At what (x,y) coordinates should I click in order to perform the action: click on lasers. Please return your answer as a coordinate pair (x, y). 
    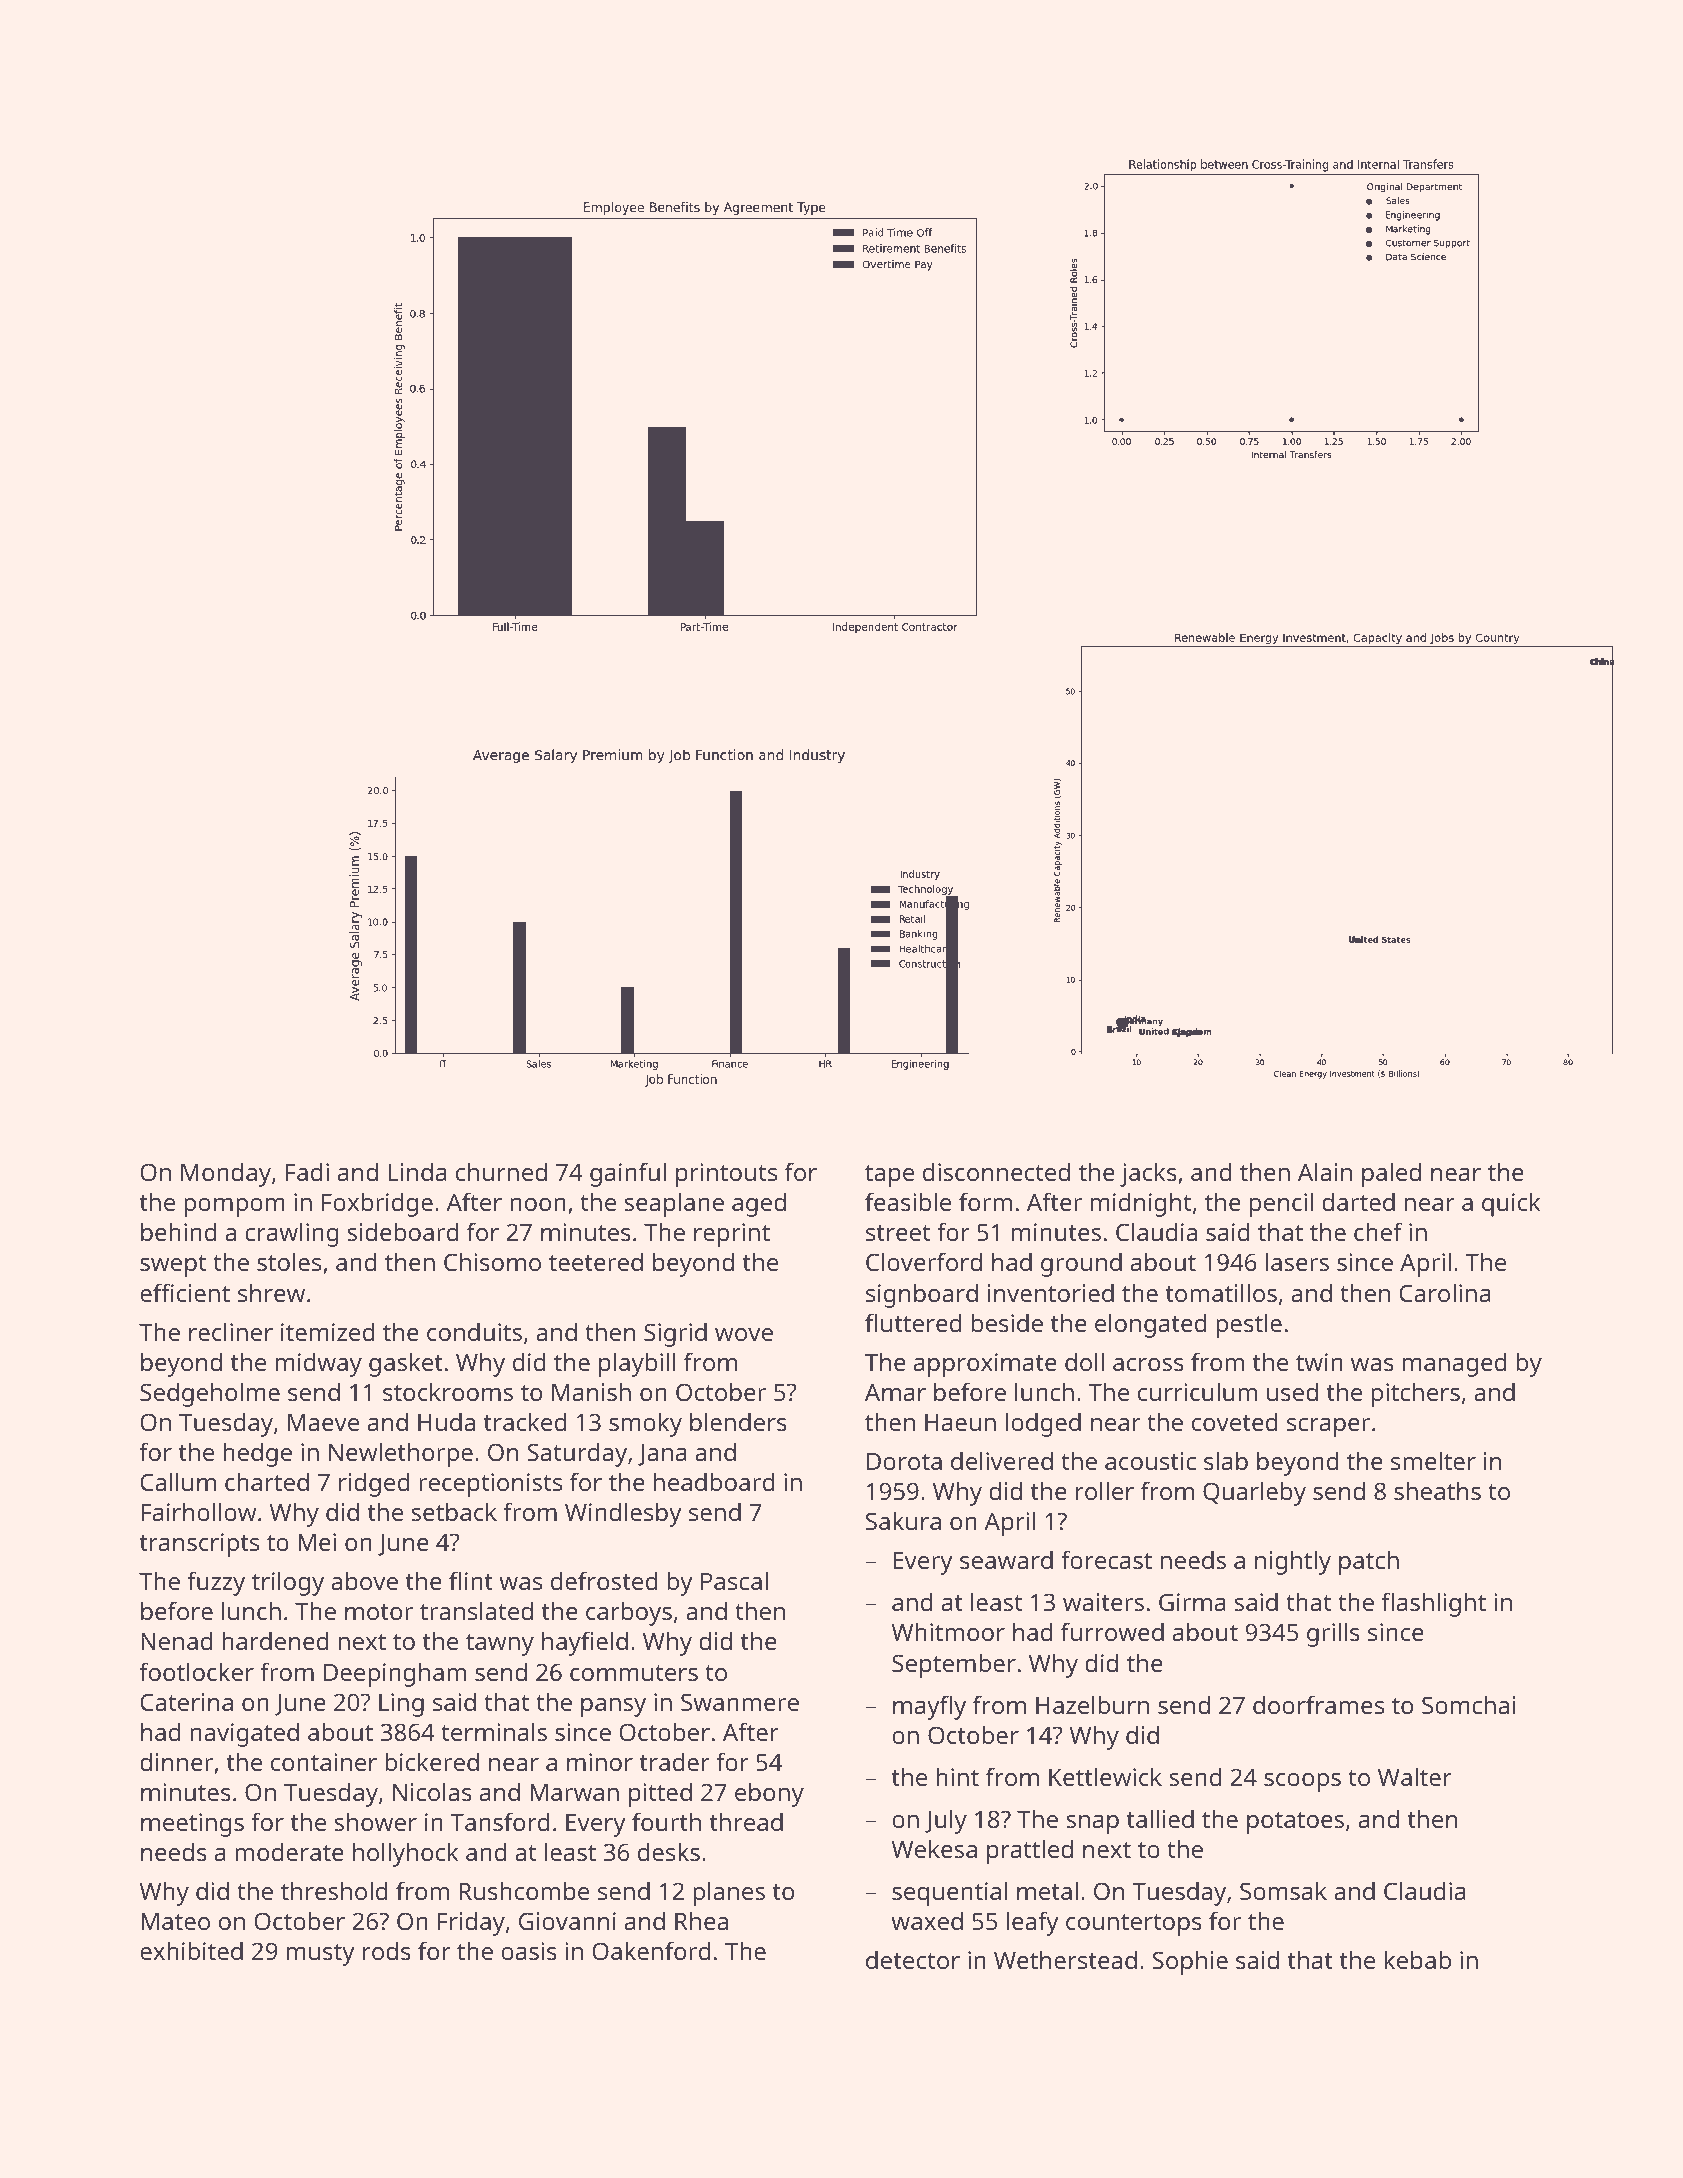
    Looking at the image, I should click on (1297, 1261).
